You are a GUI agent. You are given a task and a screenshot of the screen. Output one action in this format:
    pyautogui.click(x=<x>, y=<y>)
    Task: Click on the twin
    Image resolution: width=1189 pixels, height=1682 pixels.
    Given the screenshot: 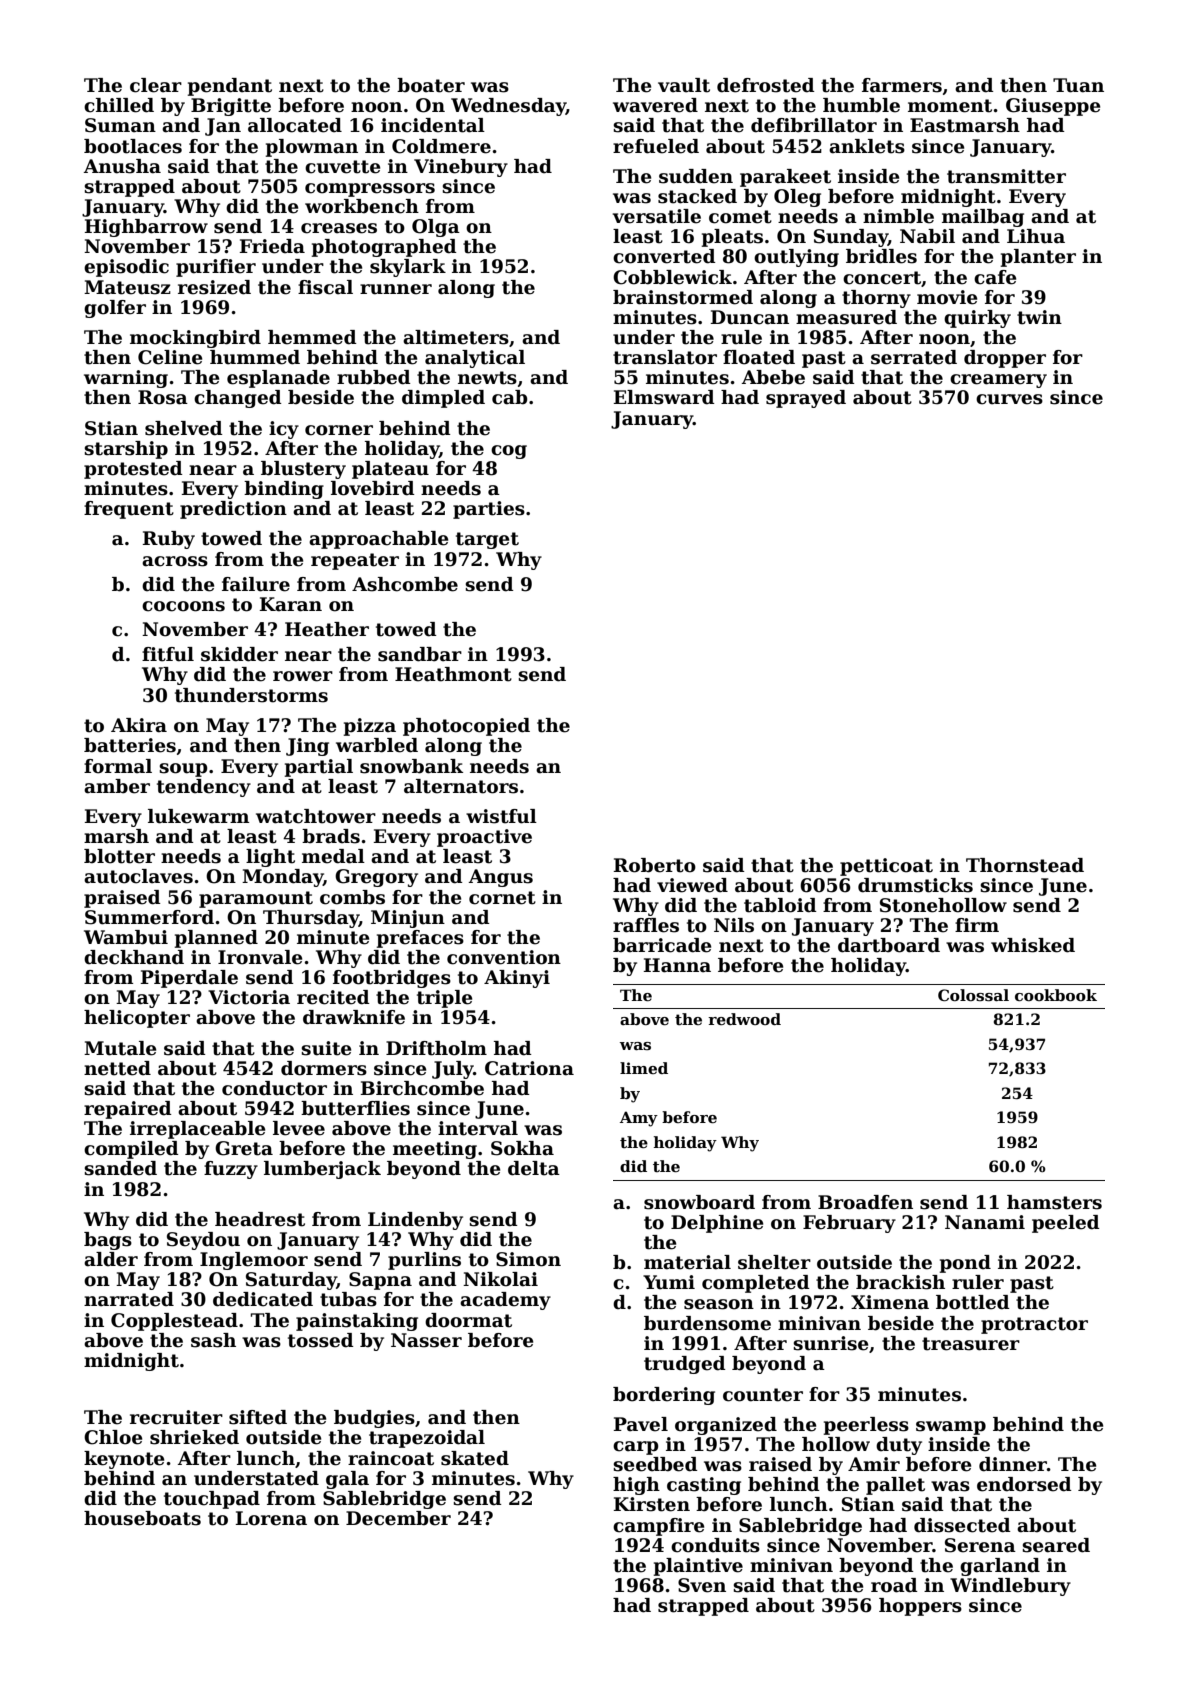 What is the action you would take?
    pyautogui.click(x=1039, y=317)
